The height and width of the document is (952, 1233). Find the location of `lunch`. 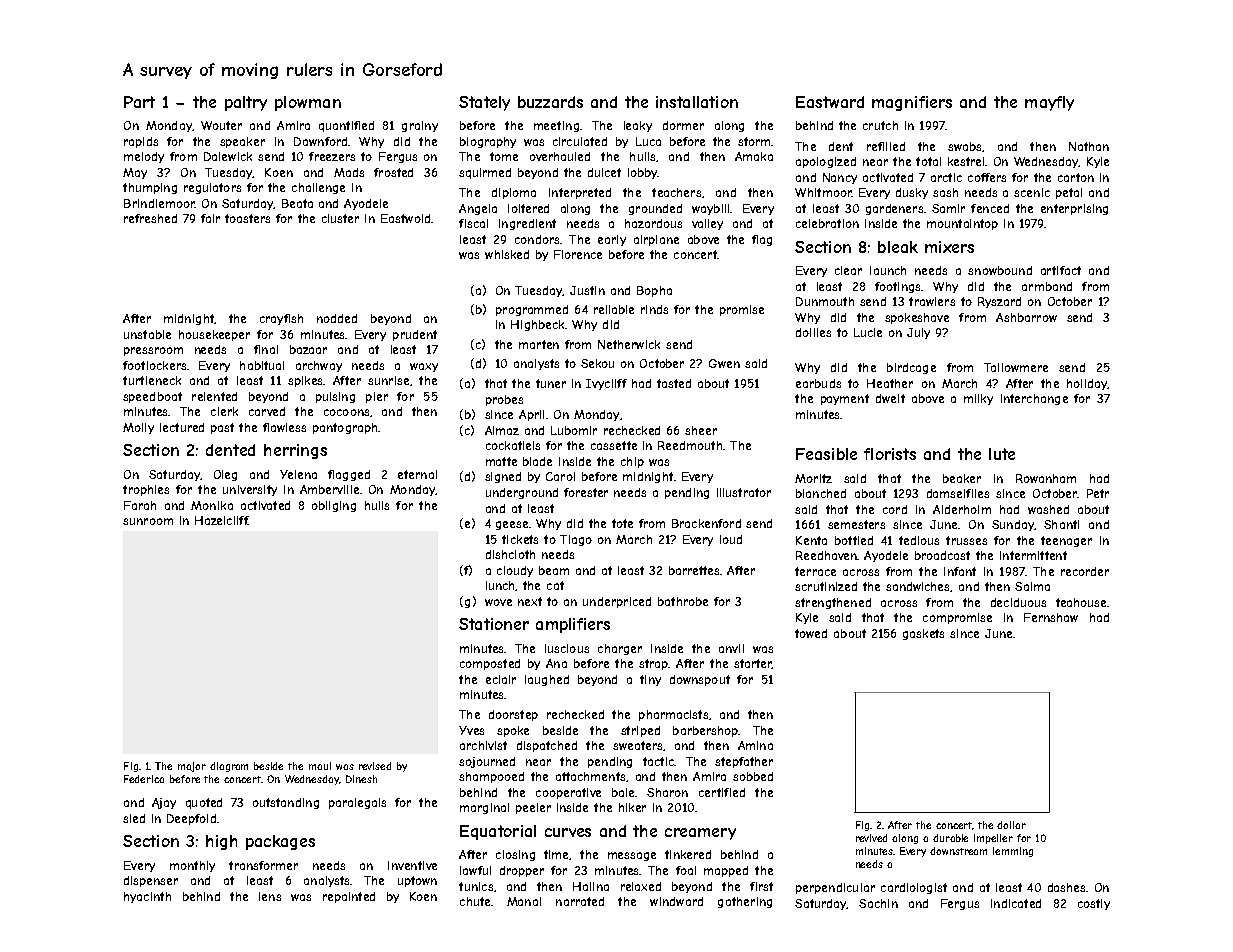

lunch is located at coordinates (501, 586).
